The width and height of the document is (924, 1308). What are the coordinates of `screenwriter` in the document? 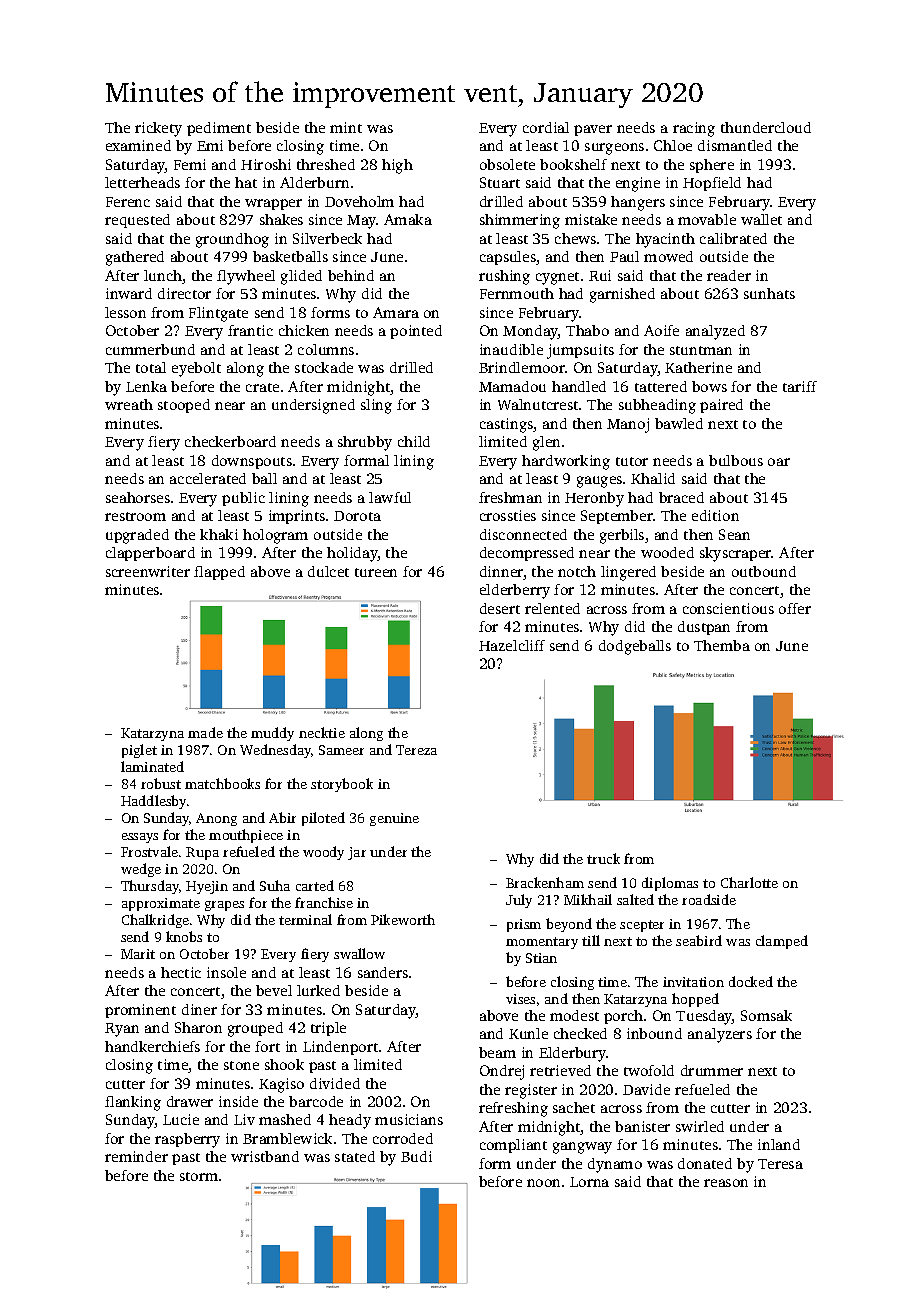 It's located at (148, 571).
